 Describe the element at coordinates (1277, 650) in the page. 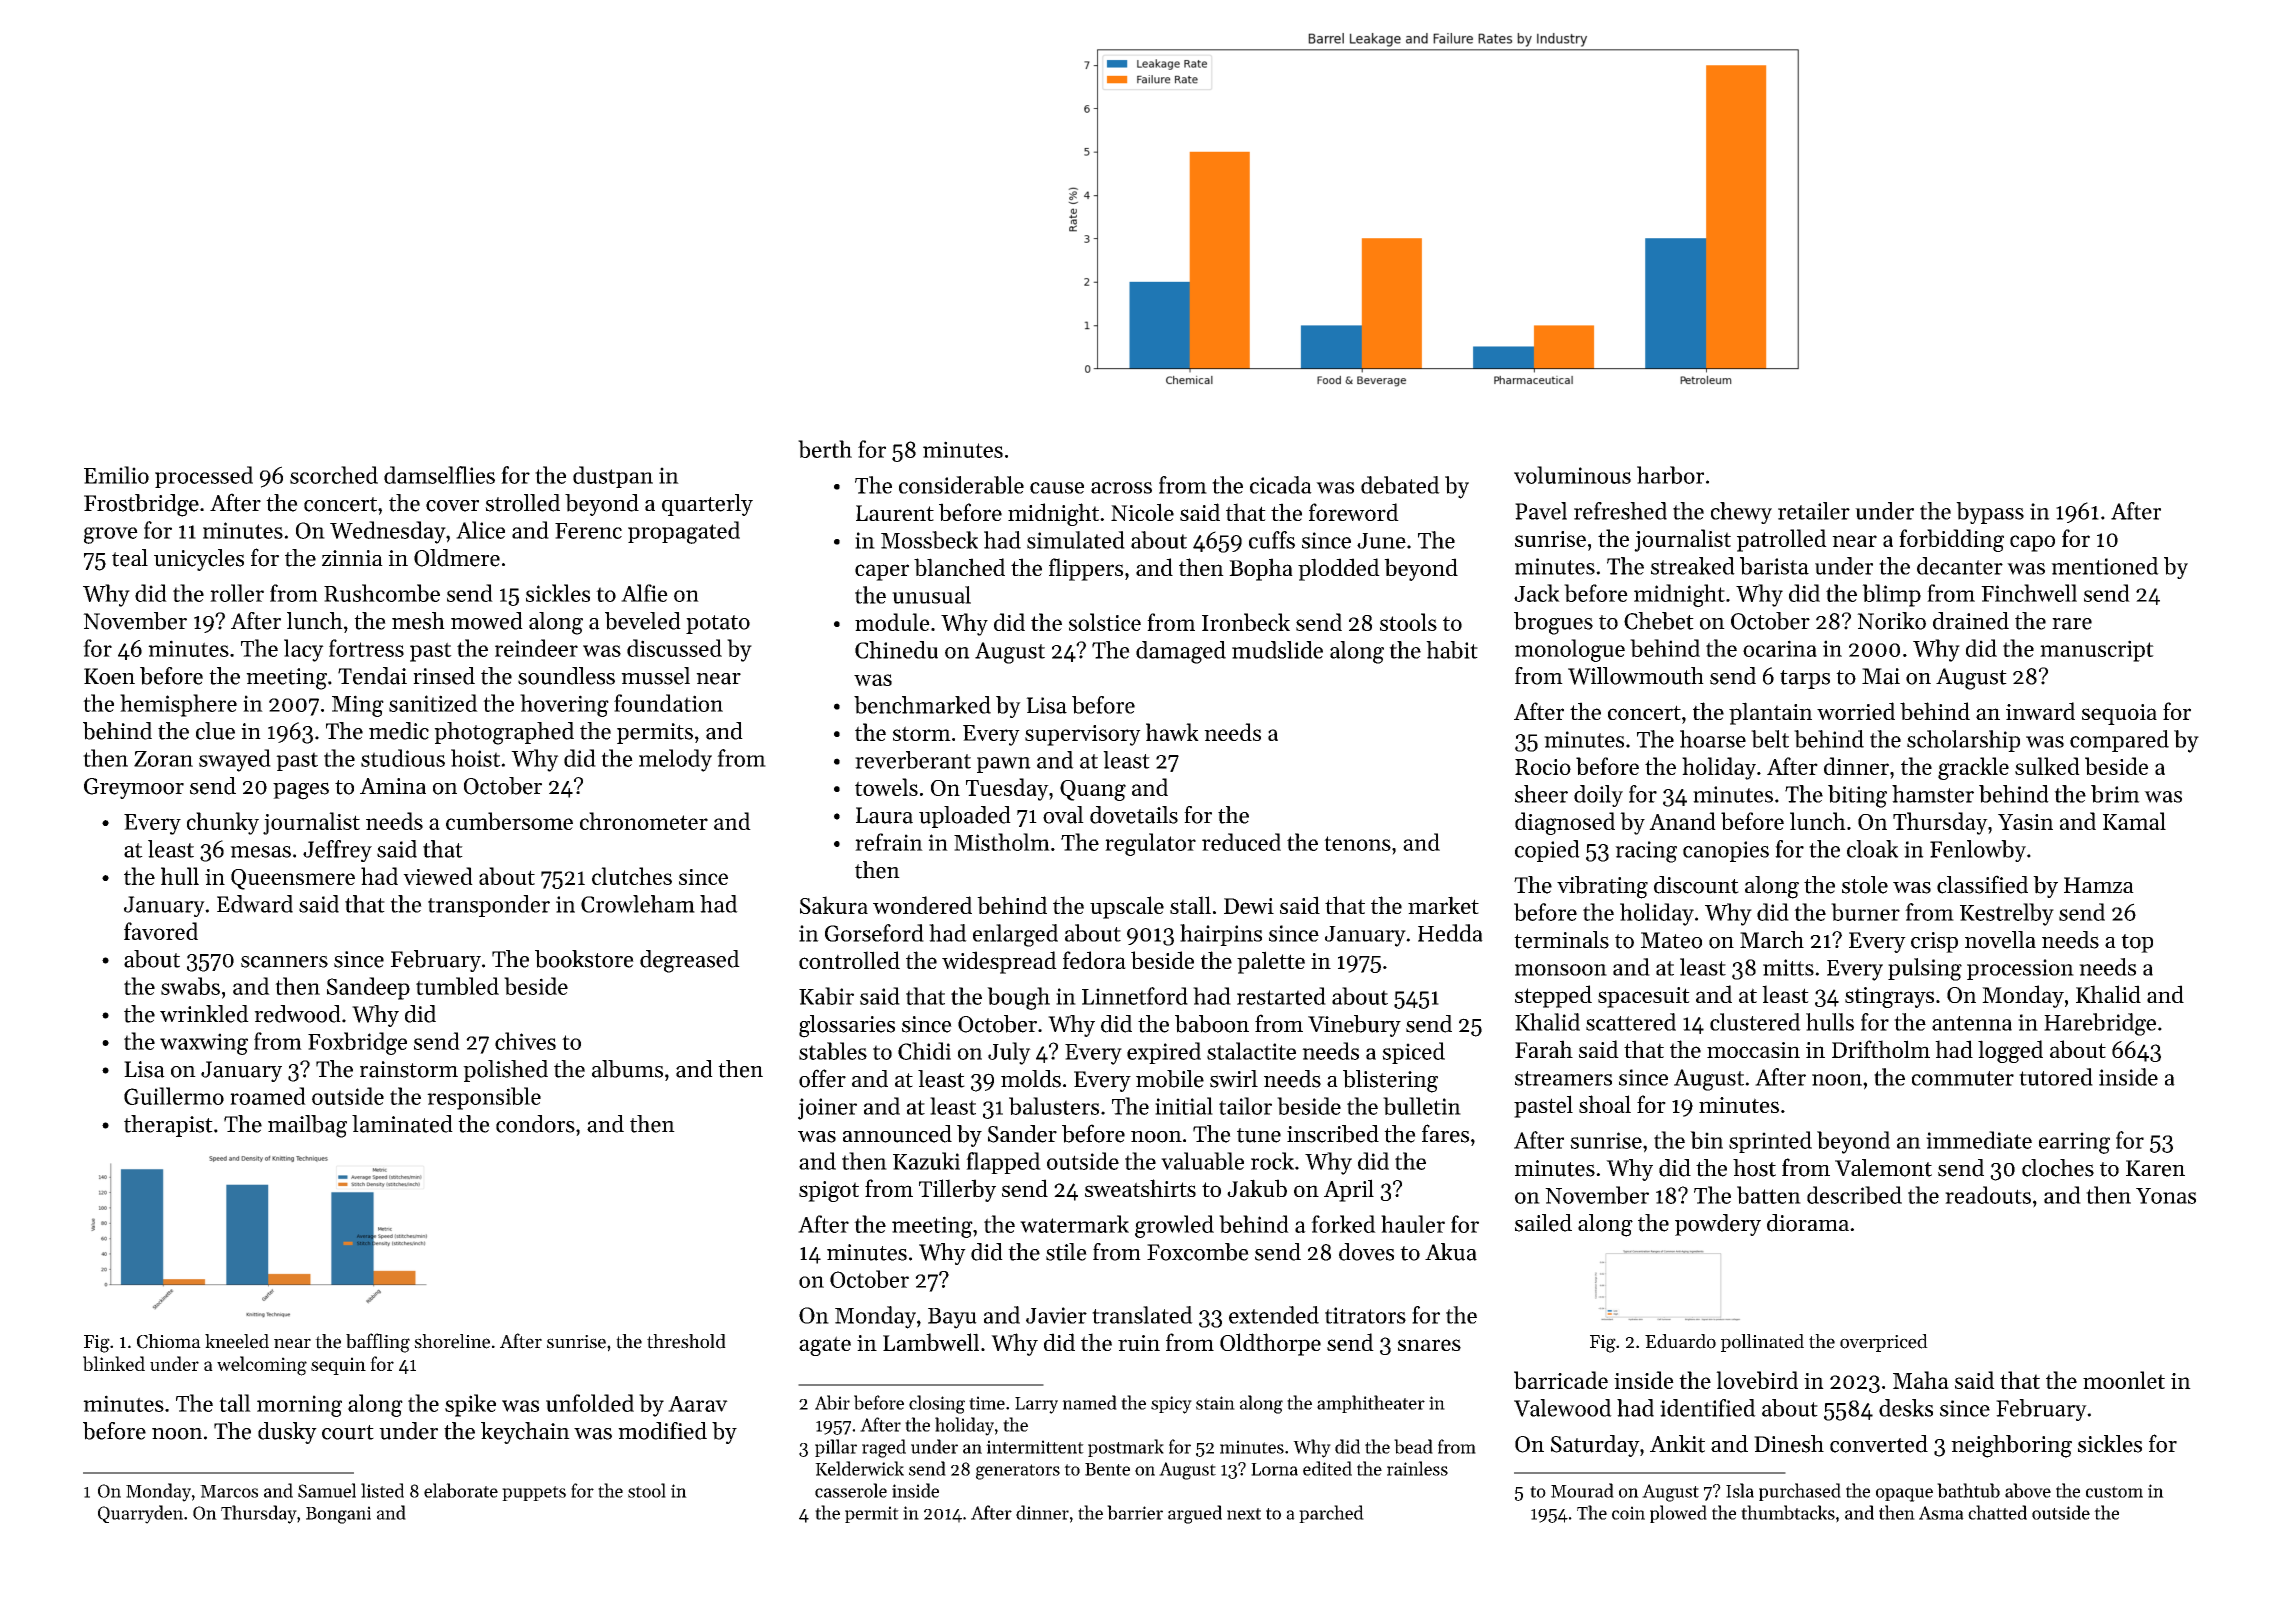

I see `mudslide` at that location.
